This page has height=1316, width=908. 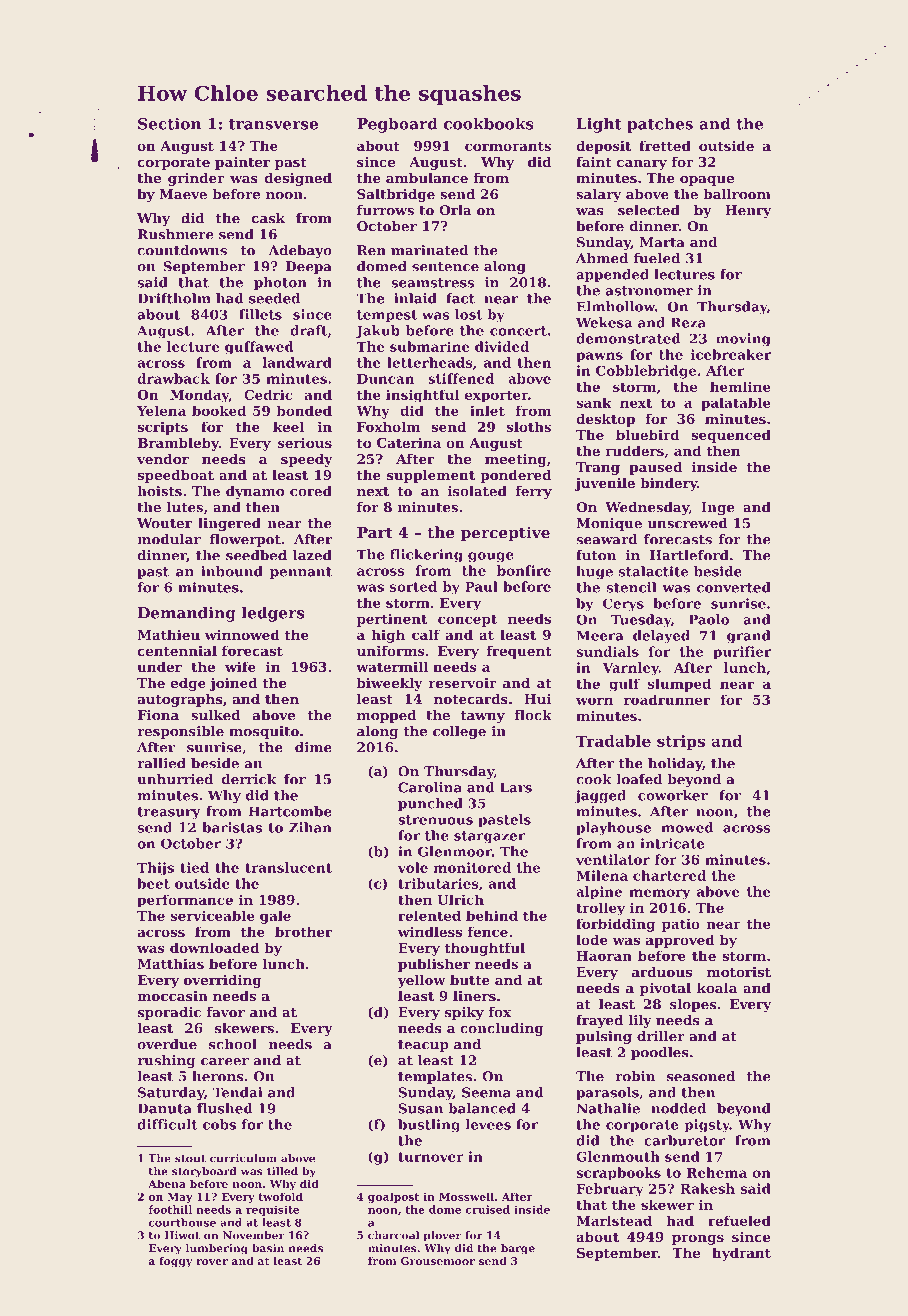 I want to click on rushing, so click(x=166, y=1061).
